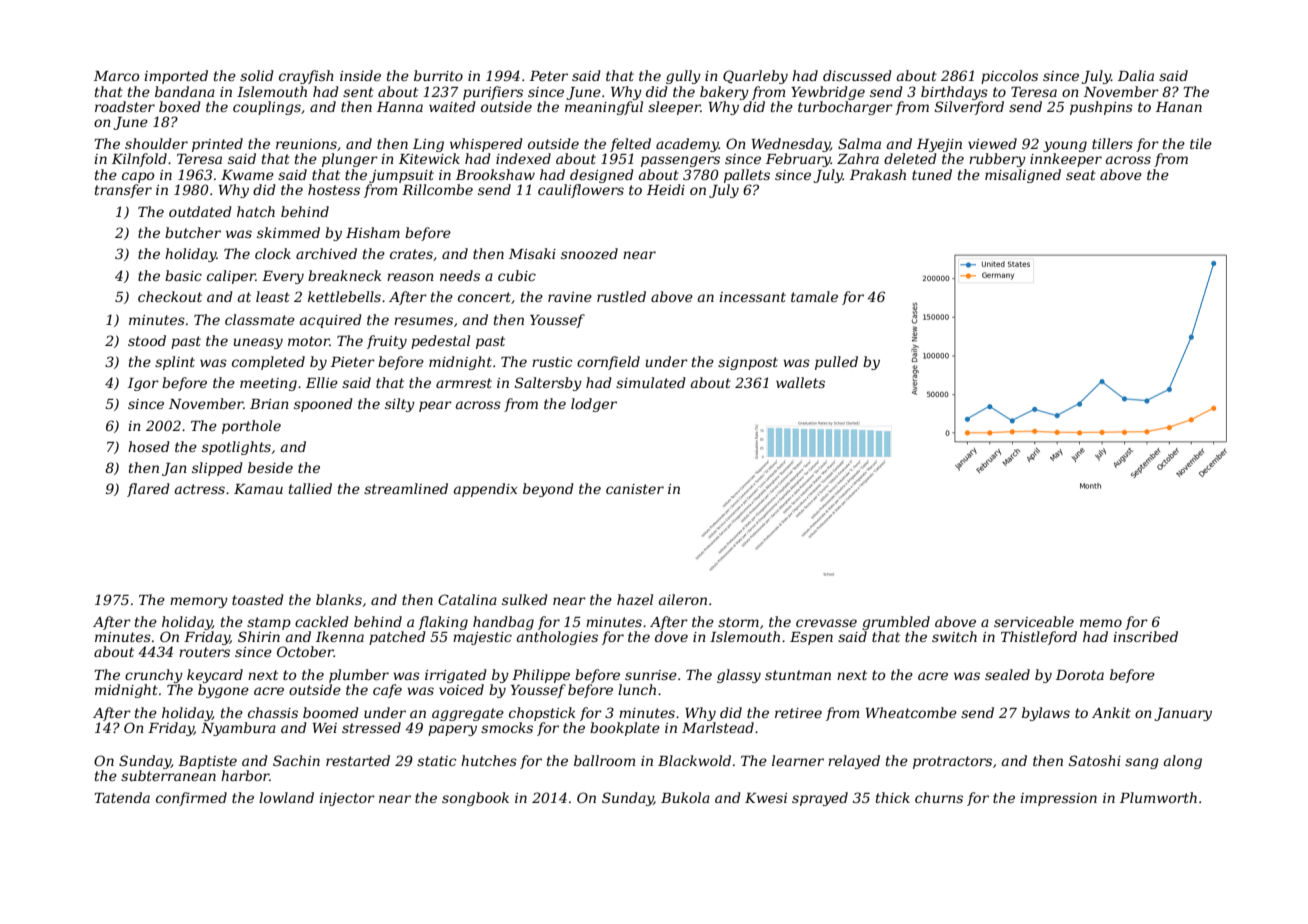 The width and height of the screenshot is (1308, 924). I want to click on dove, so click(671, 636).
